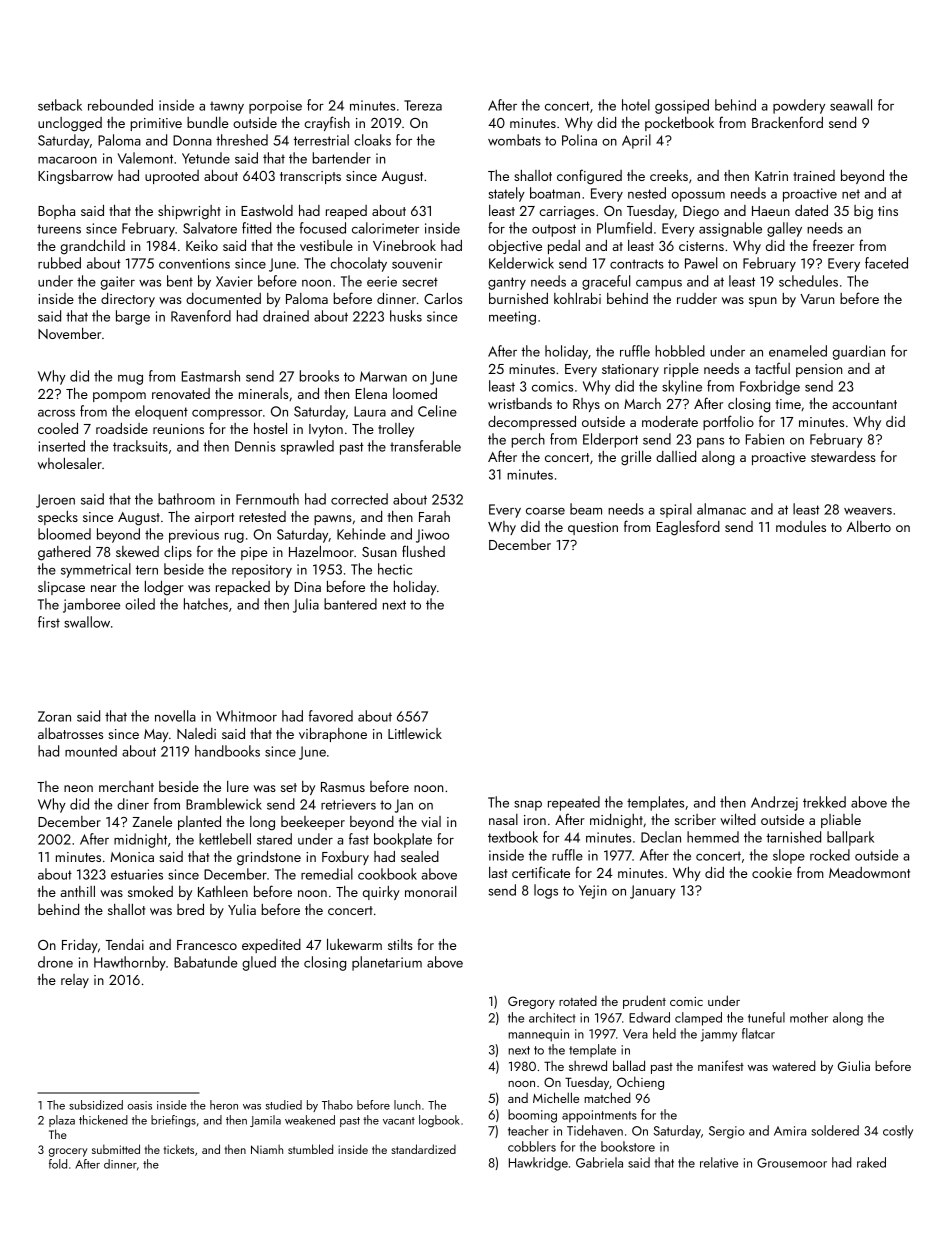 This document has width=952, height=1233. What do you see at coordinates (387, 963) in the document?
I see `planetarium` at bounding box center [387, 963].
